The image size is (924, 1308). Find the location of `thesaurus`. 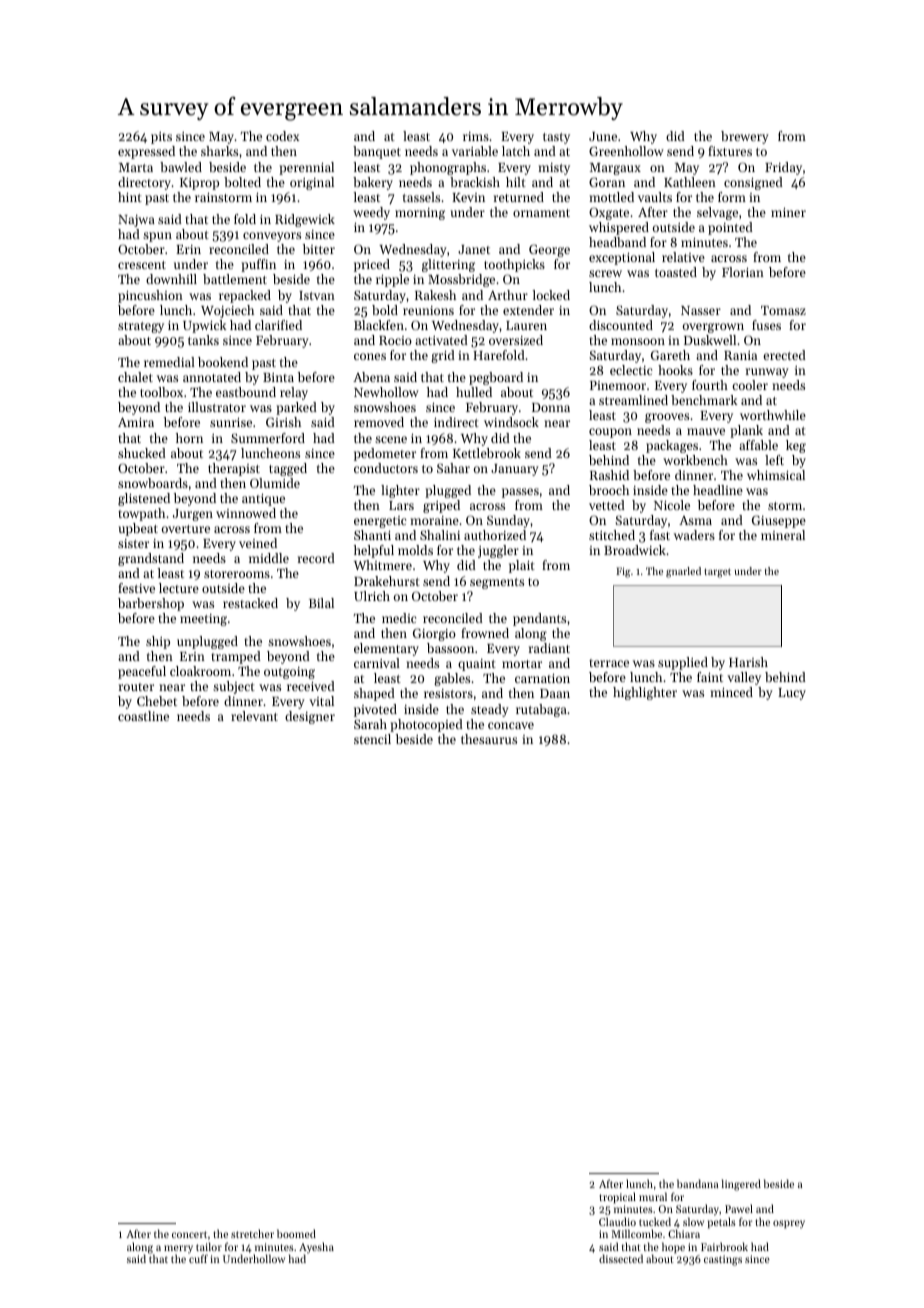

thesaurus is located at coordinates (489, 739).
